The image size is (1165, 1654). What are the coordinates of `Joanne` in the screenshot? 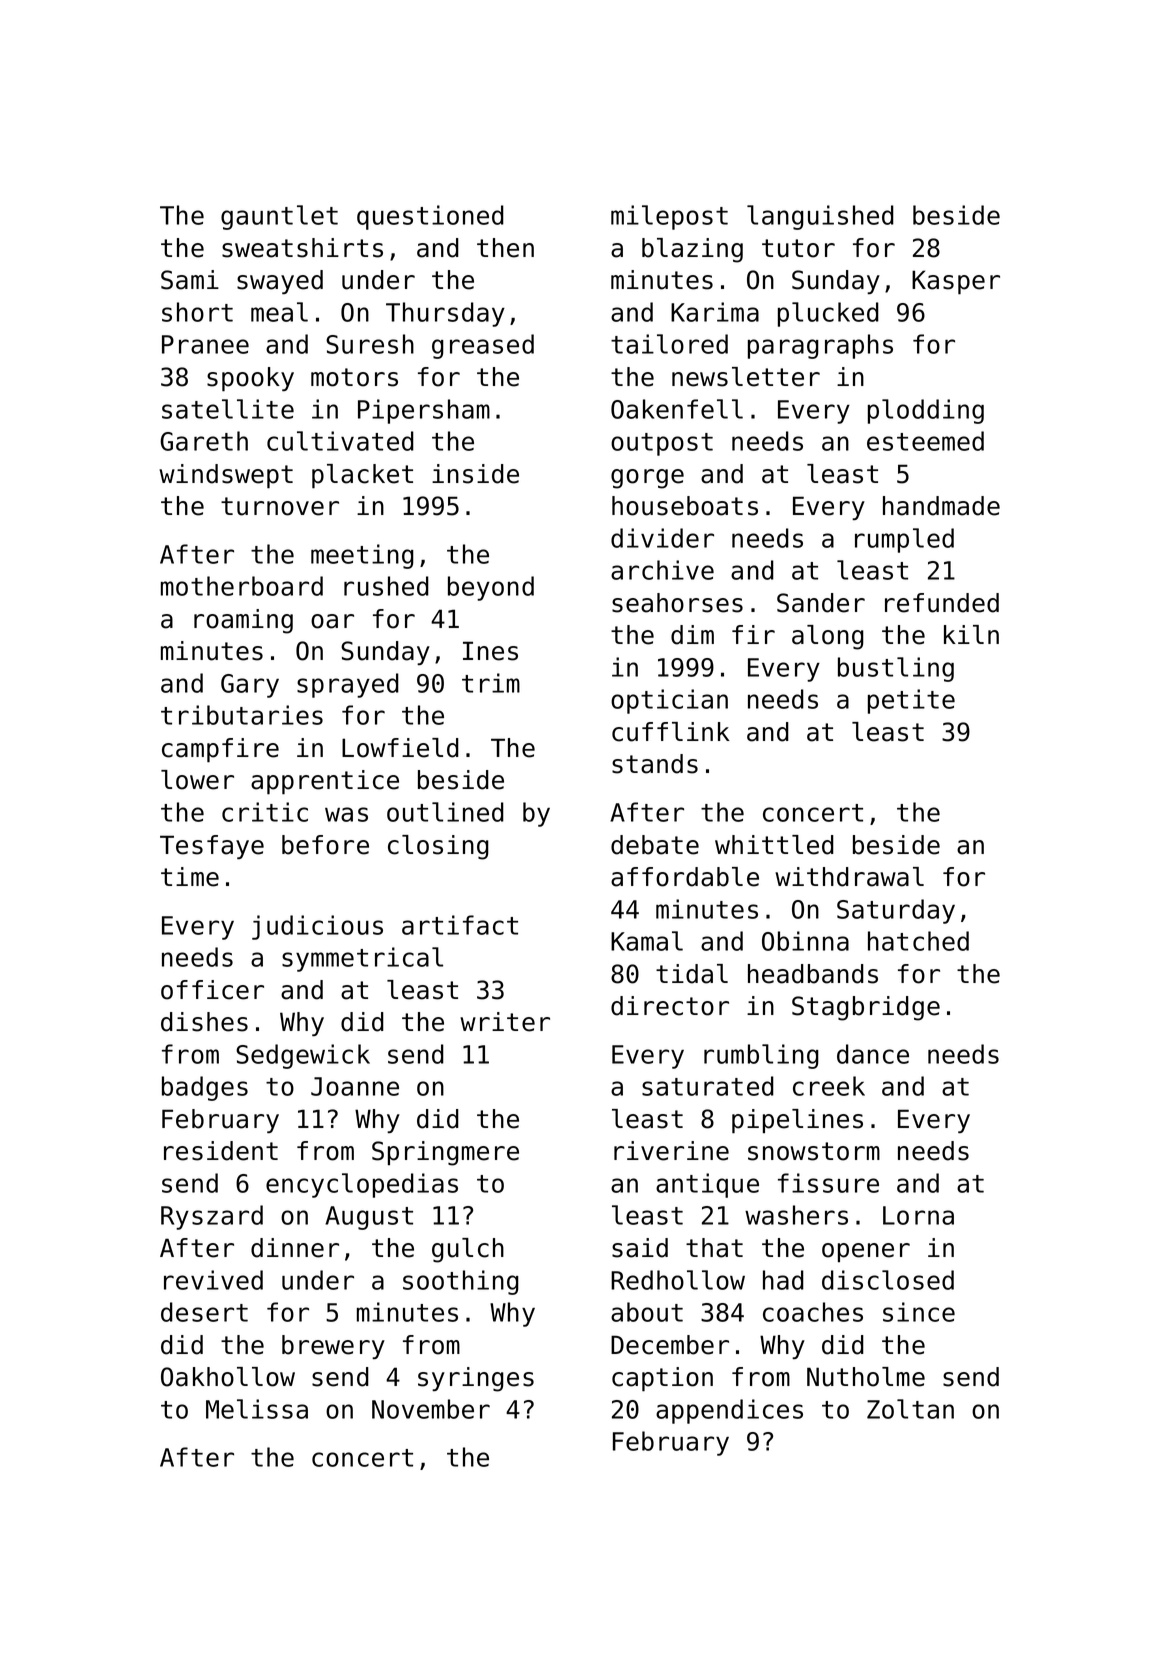 It's located at (355, 1086).
